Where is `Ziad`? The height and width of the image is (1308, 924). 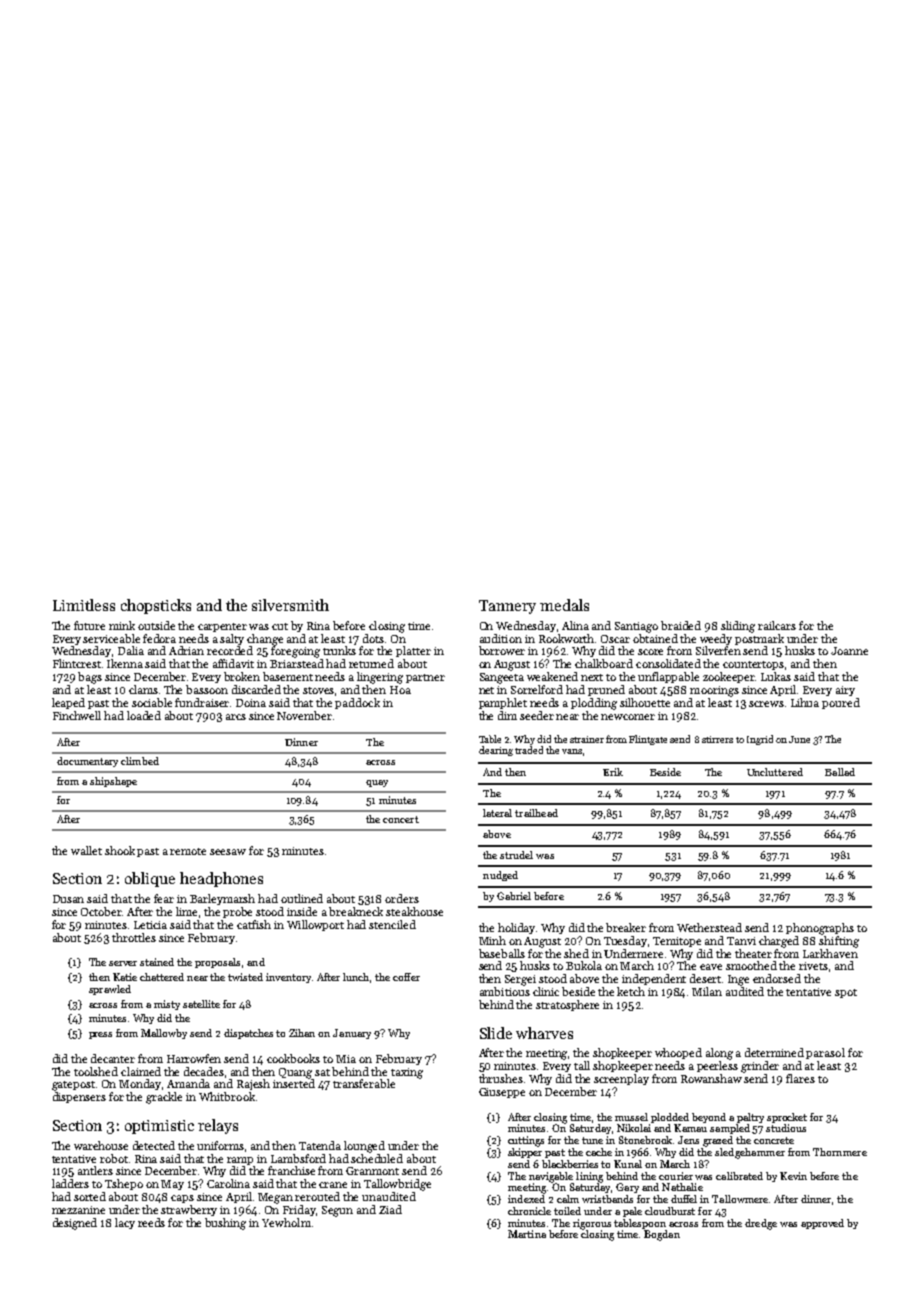 Ziad is located at coordinates (390, 1209).
